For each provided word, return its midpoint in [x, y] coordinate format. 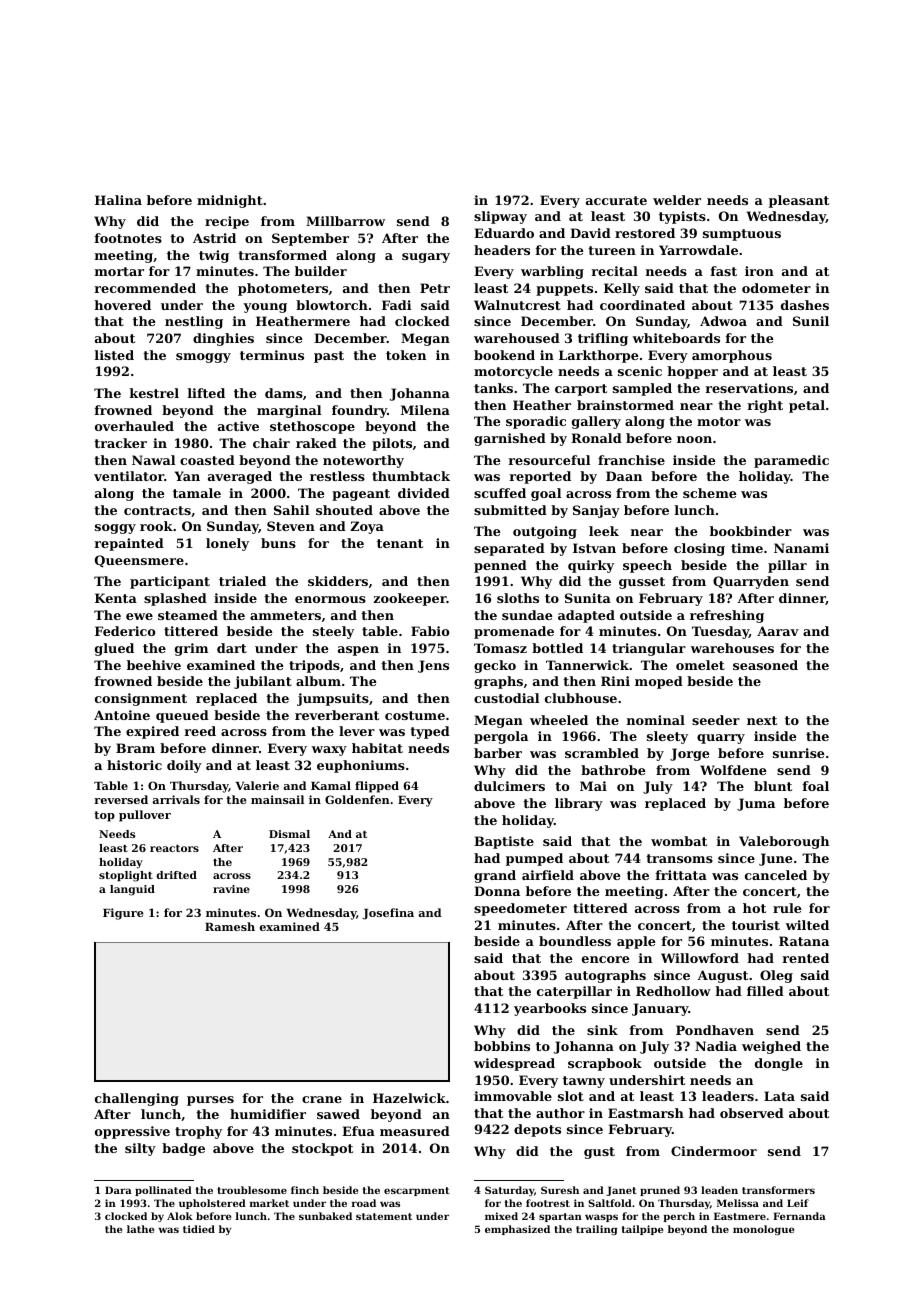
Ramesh [230, 926]
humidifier [268, 1114]
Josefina [388, 914]
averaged [240, 477]
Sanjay [596, 511]
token [406, 355]
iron [759, 271]
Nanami [801, 548]
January [660, 1009]
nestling [194, 322]
